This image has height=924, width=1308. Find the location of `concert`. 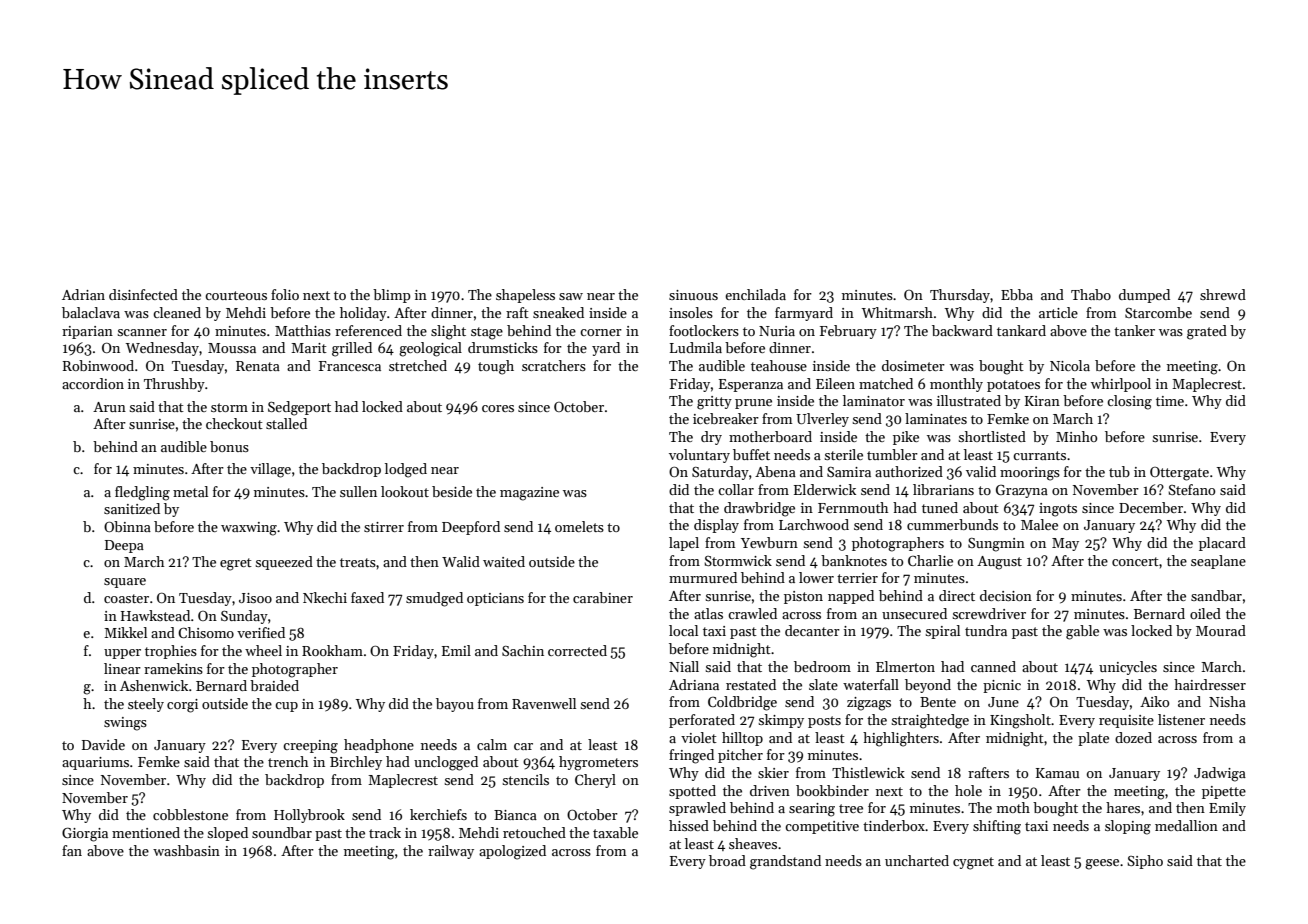

concert is located at coordinates (1135, 561).
